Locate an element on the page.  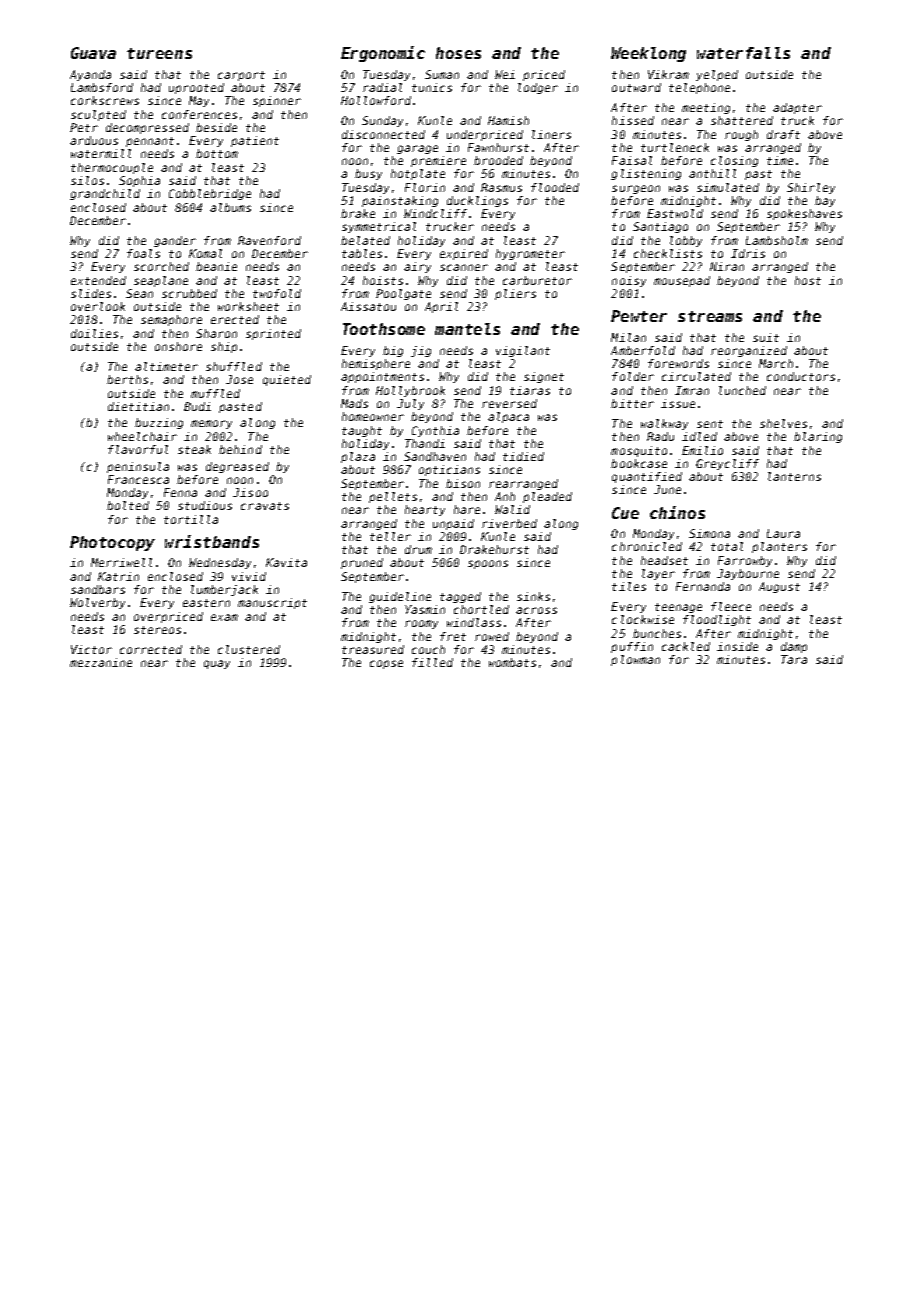
sculpted is located at coordinates (98, 115).
